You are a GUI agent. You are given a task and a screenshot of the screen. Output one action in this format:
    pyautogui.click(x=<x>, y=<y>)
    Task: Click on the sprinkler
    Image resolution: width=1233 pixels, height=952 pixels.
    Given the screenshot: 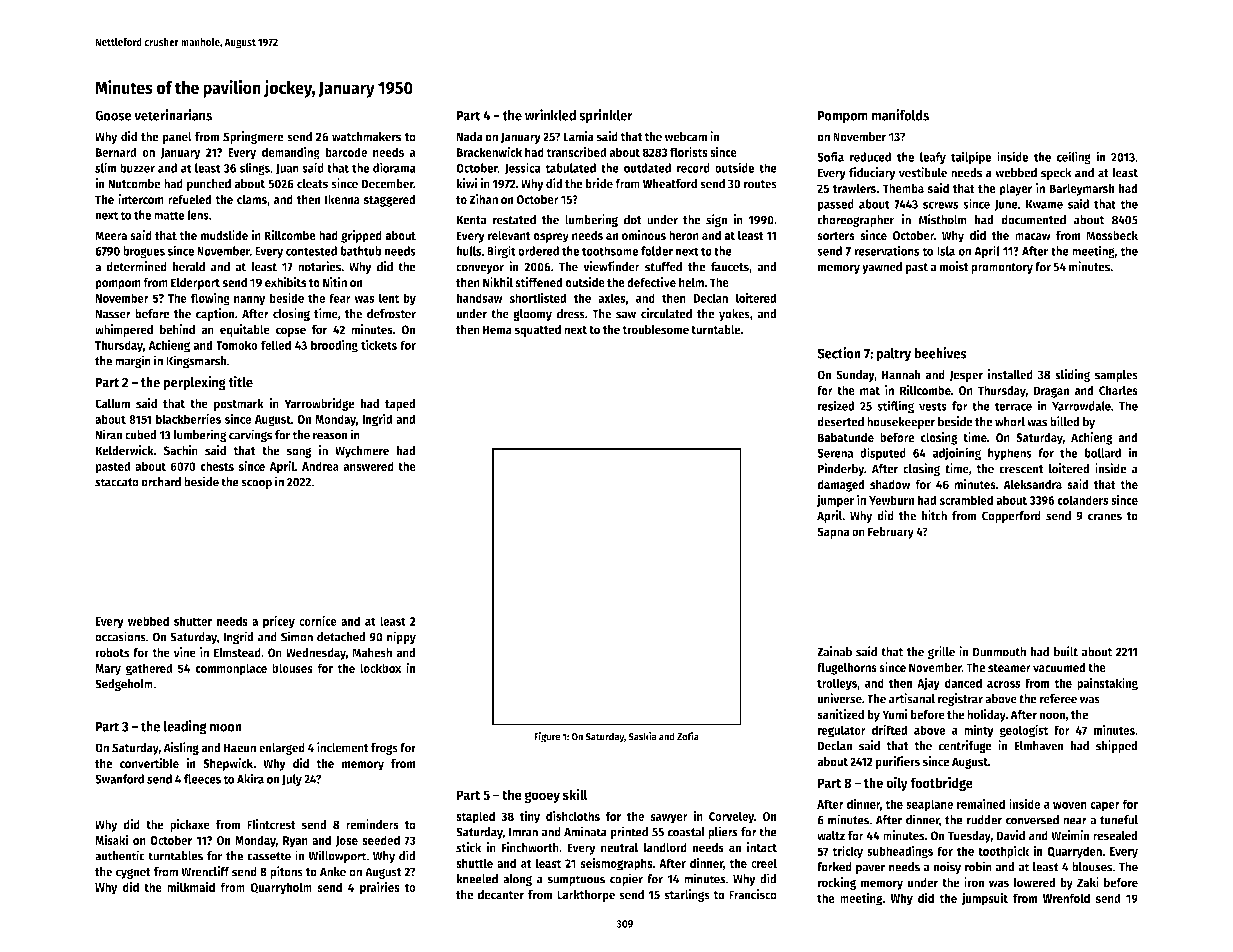 What is the action you would take?
    pyautogui.click(x=606, y=116)
